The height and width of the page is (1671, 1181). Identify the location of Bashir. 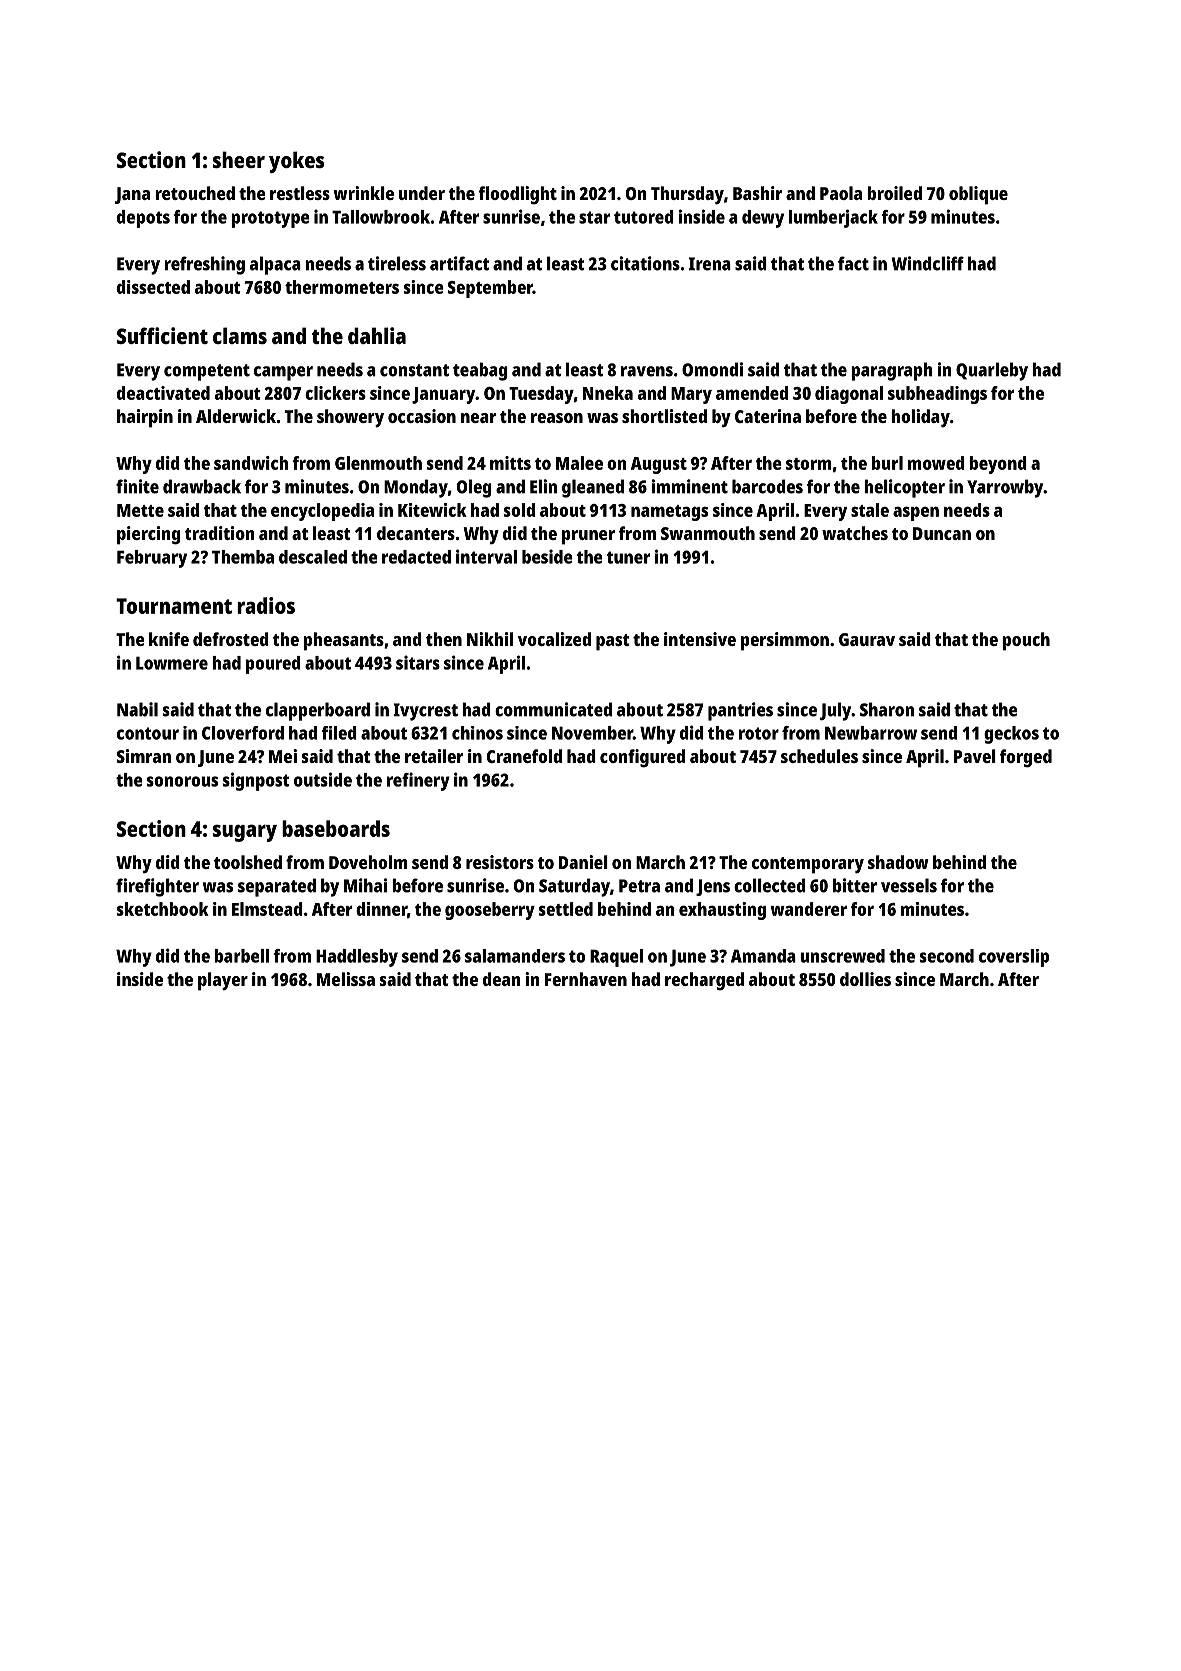
(757, 193).
